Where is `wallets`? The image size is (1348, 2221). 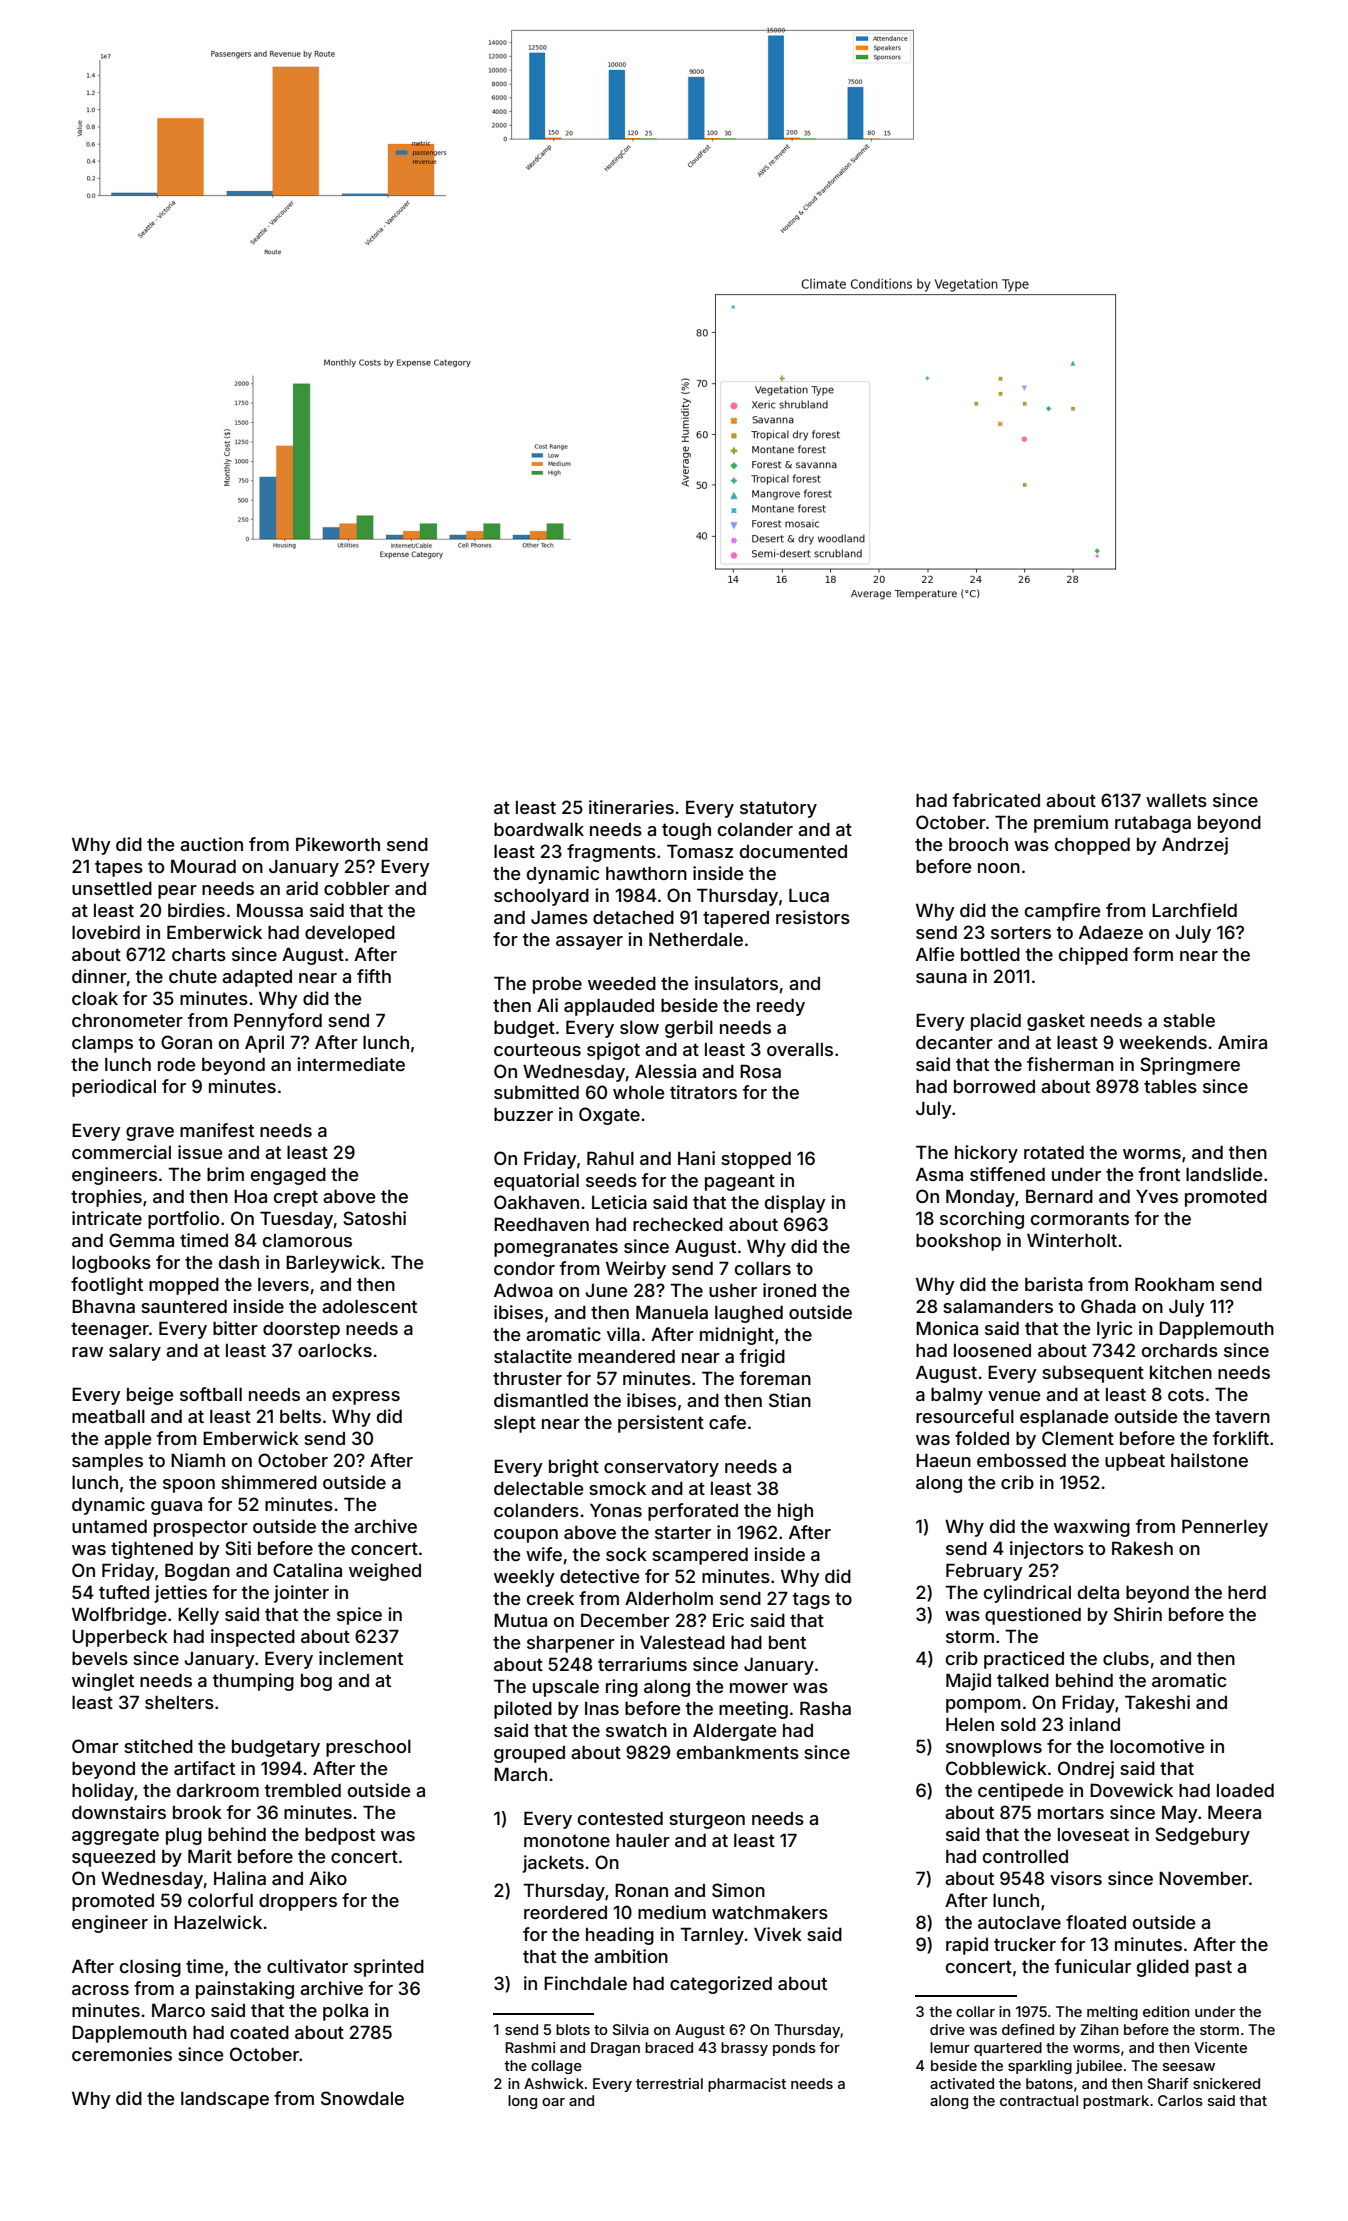
wallets is located at coordinates (1176, 800).
